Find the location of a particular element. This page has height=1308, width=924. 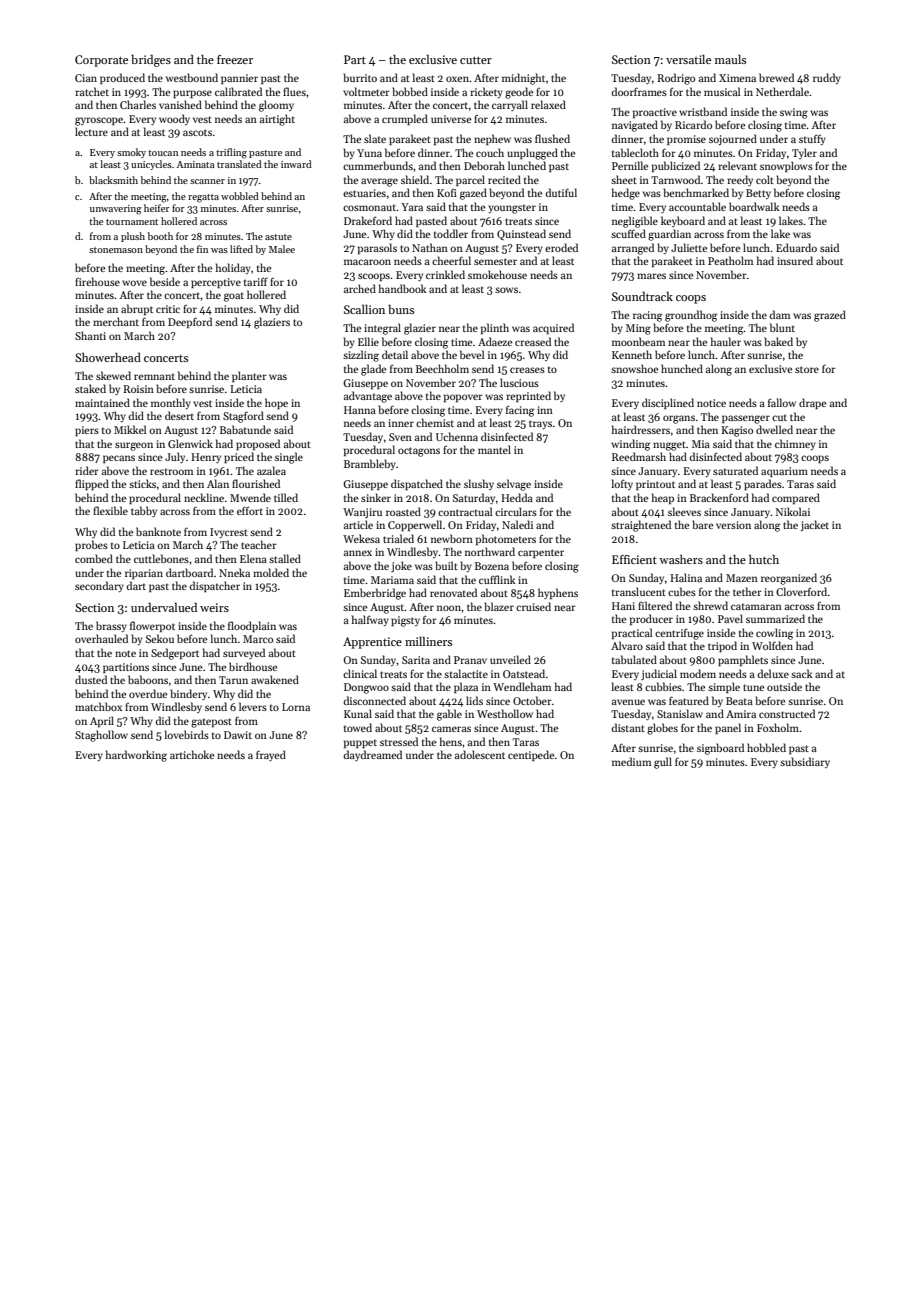

Tarun is located at coordinates (233, 680).
